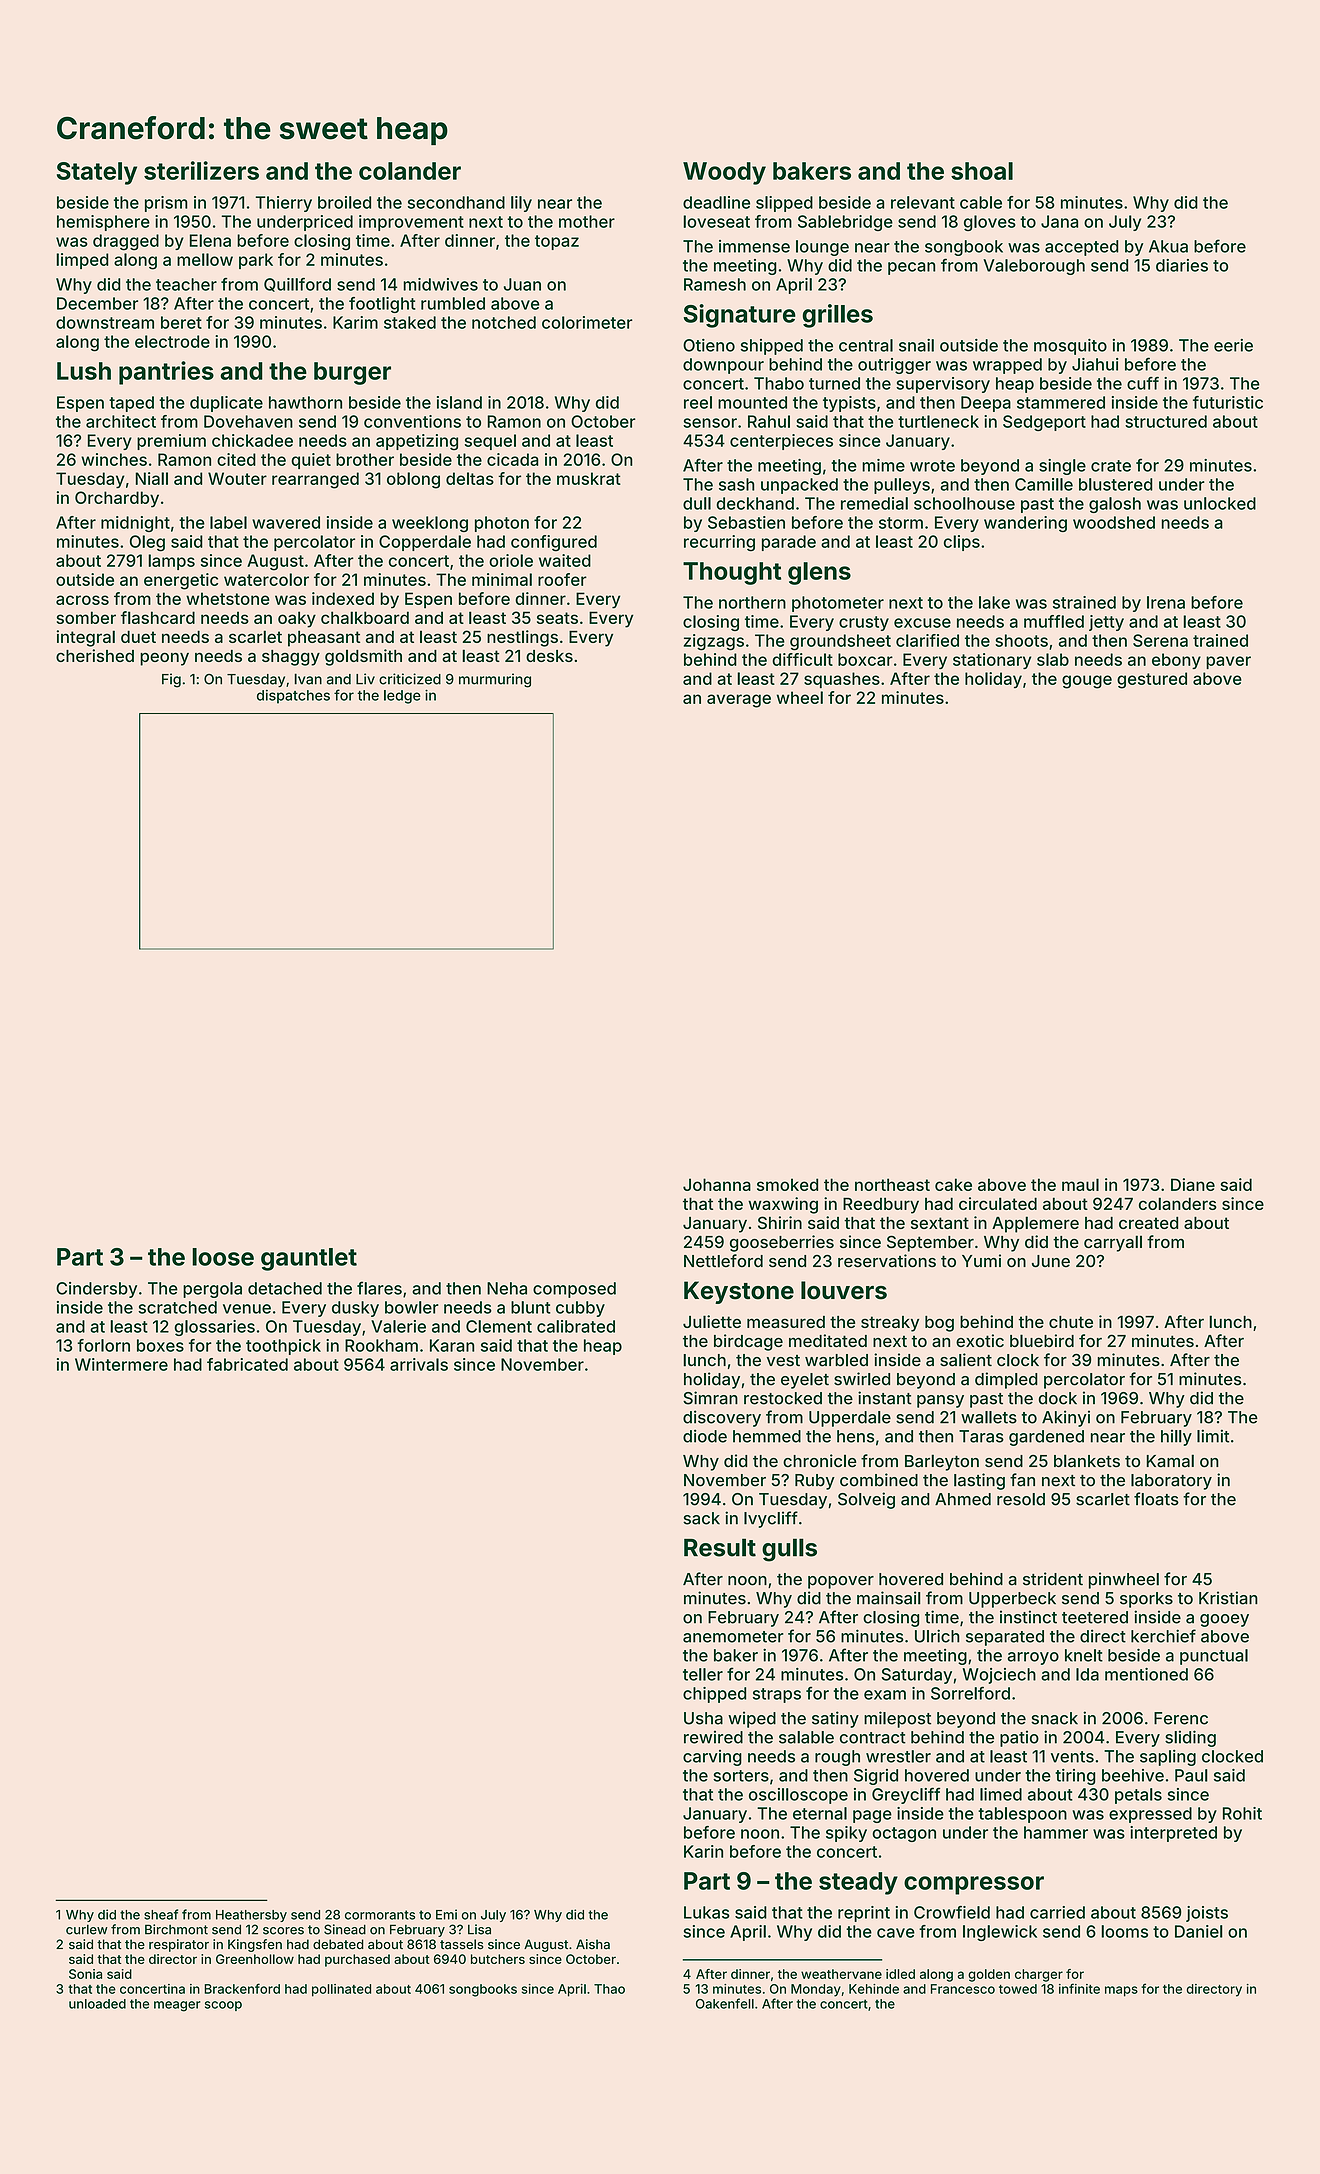  What do you see at coordinates (97, 2004) in the screenshot?
I see `unloaded` at bounding box center [97, 2004].
